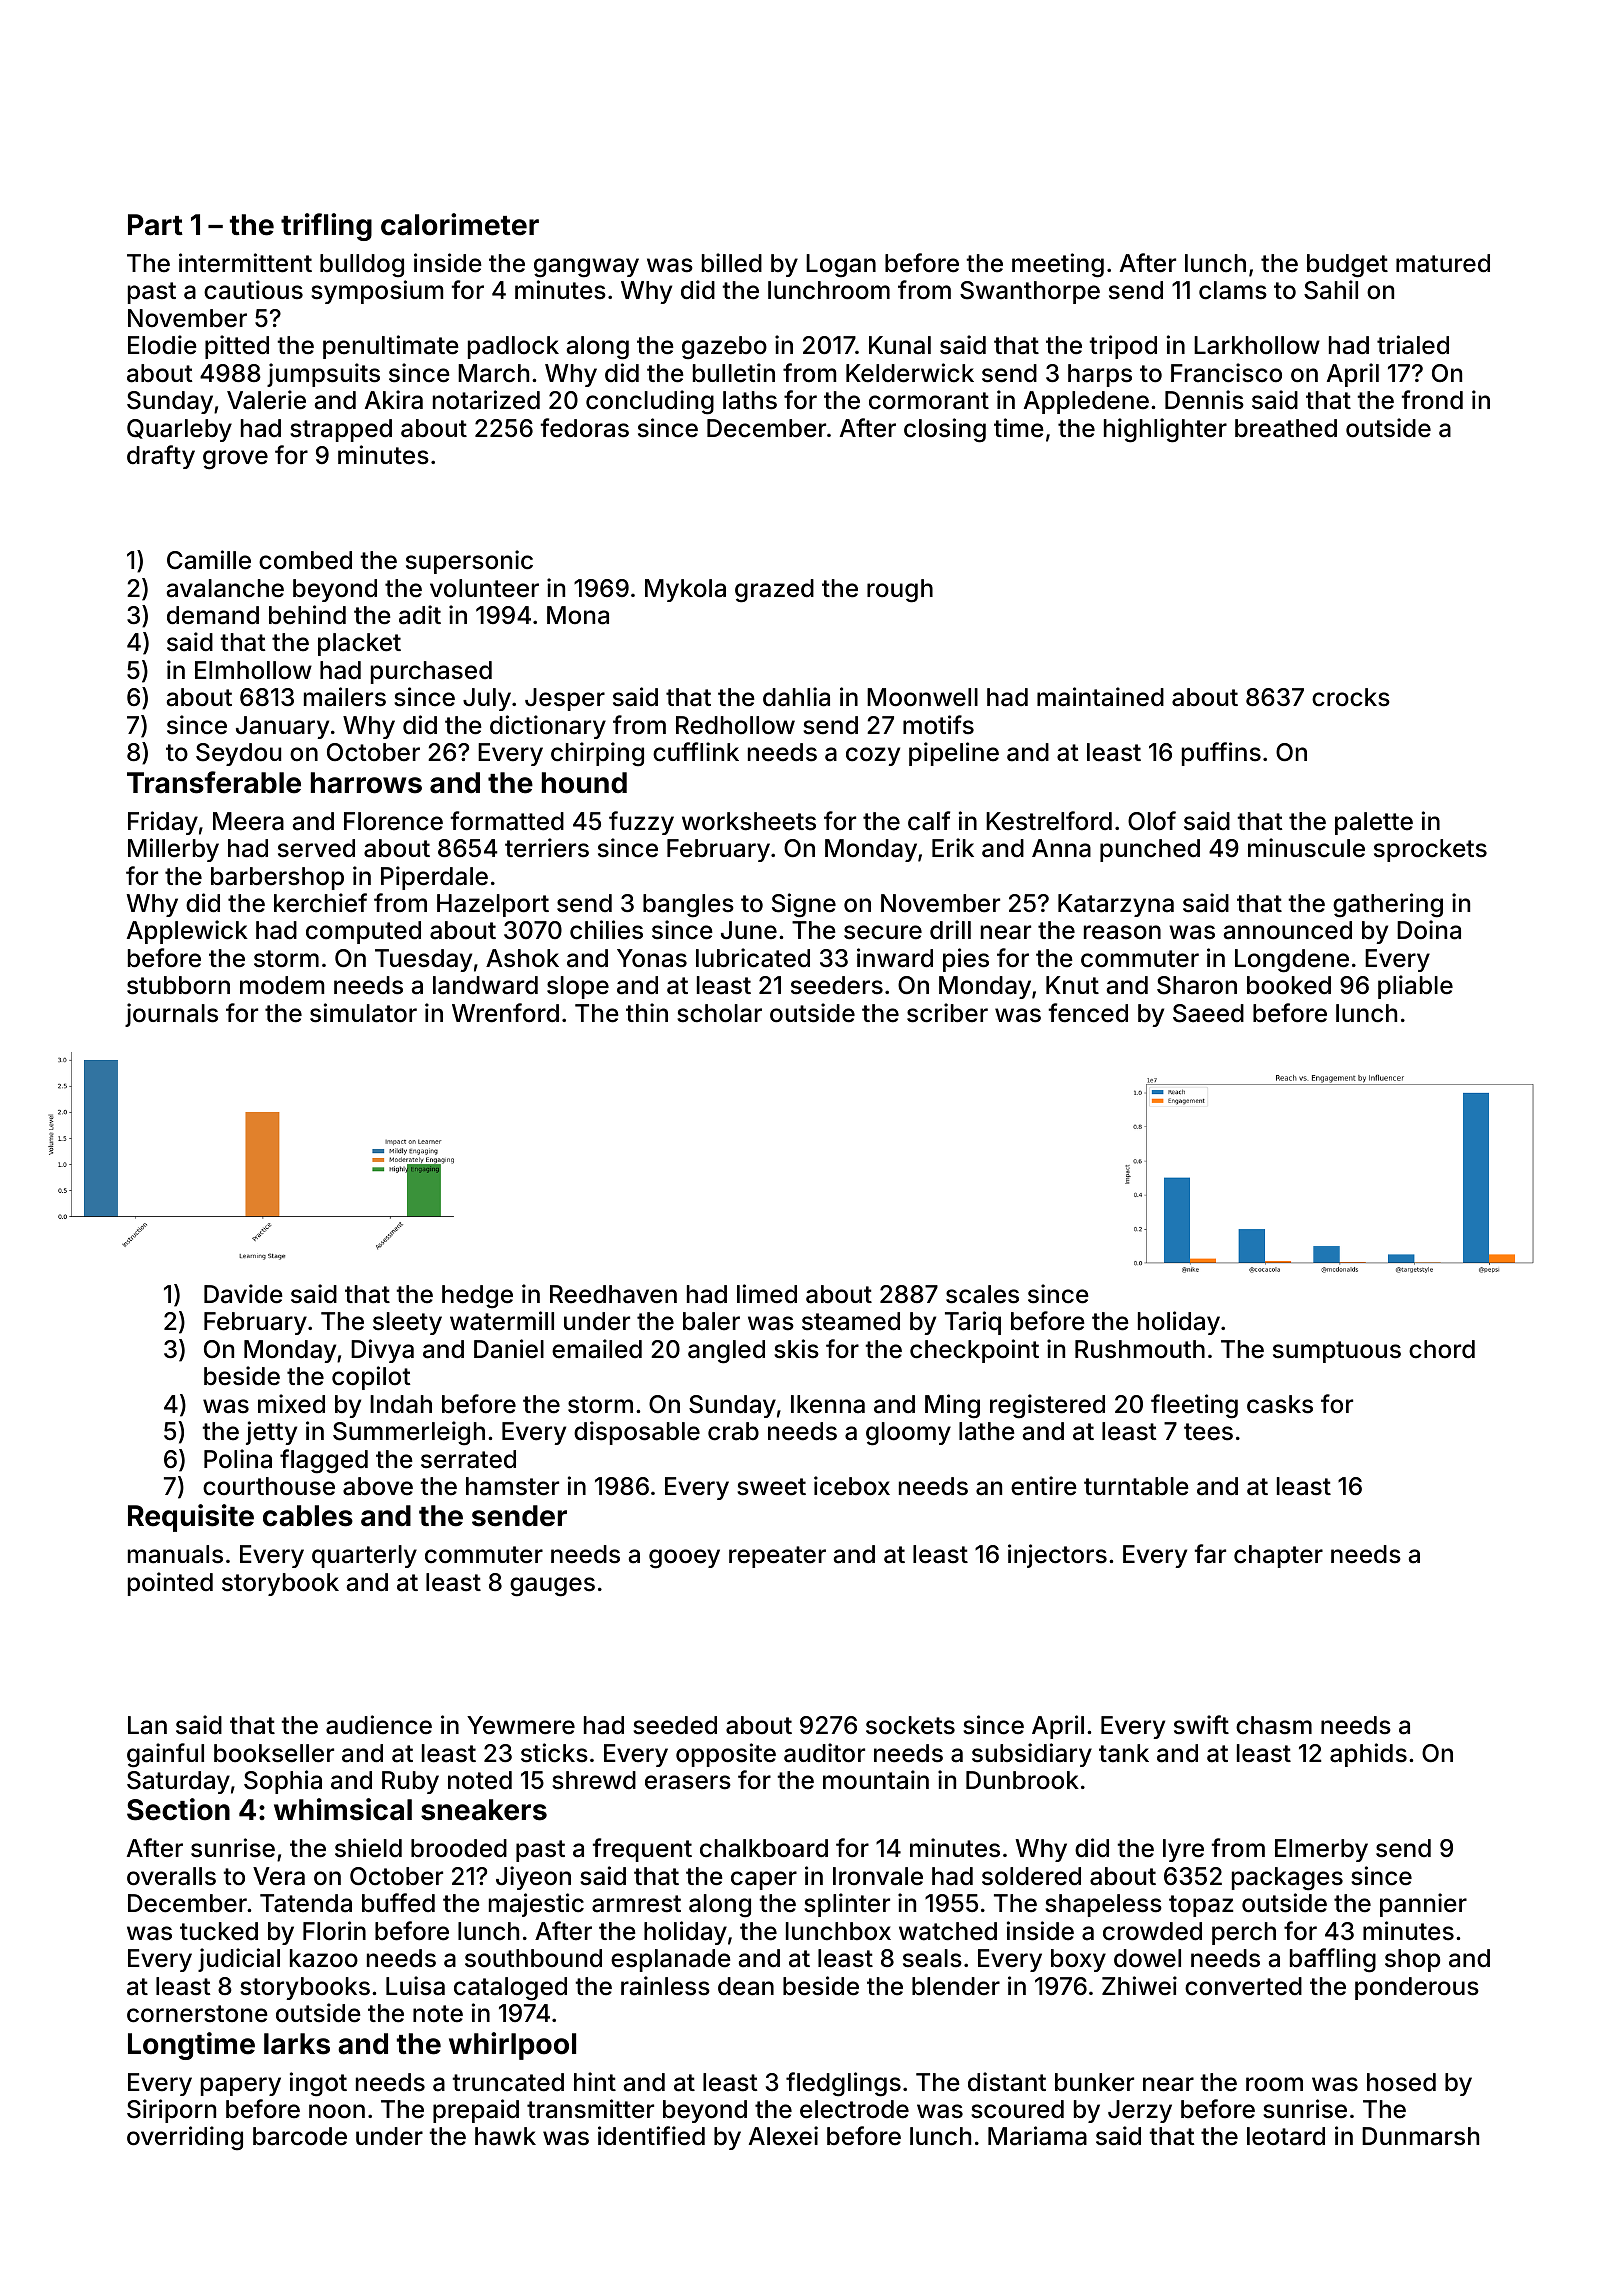  What do you see at coordinates (908, 1434) in the image?
I see `gloomy` at bounding box center [908, 1434].
